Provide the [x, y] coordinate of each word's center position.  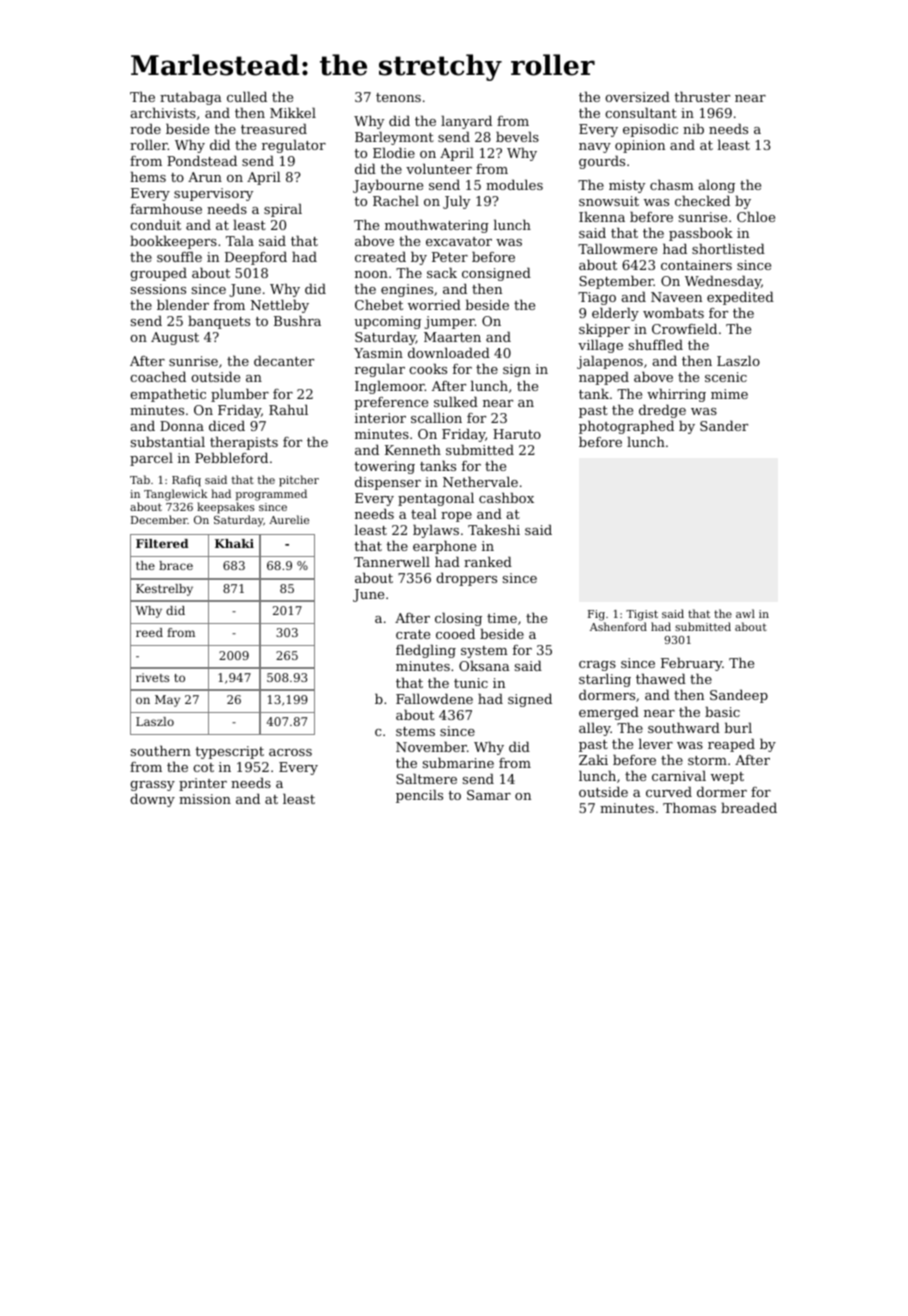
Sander [724, 425]
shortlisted [728, 248]
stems [415, 731]
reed [149, 632]
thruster [702, 96]
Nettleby [280, 306]
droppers [466, 579]
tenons [398, 97]
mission [205, 799]
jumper [449, 322]
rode [145, 128]
